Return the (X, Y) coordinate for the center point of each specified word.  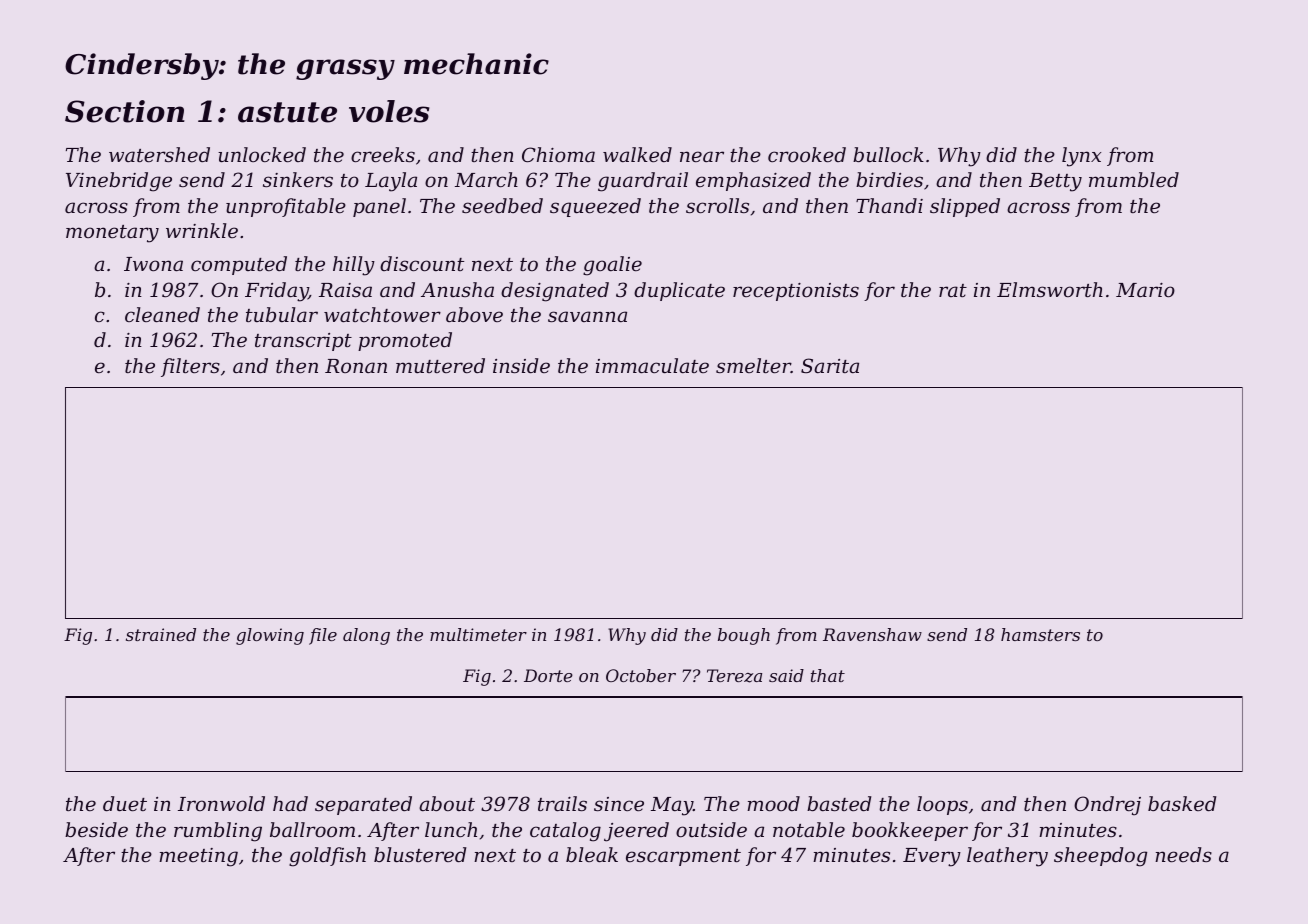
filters (190, 367)
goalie (612, 266)
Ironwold (221, 803)
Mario (1145, 290)
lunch (451, 829)
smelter (753, 365)
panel (379, 207)
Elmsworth (1050, 289)
